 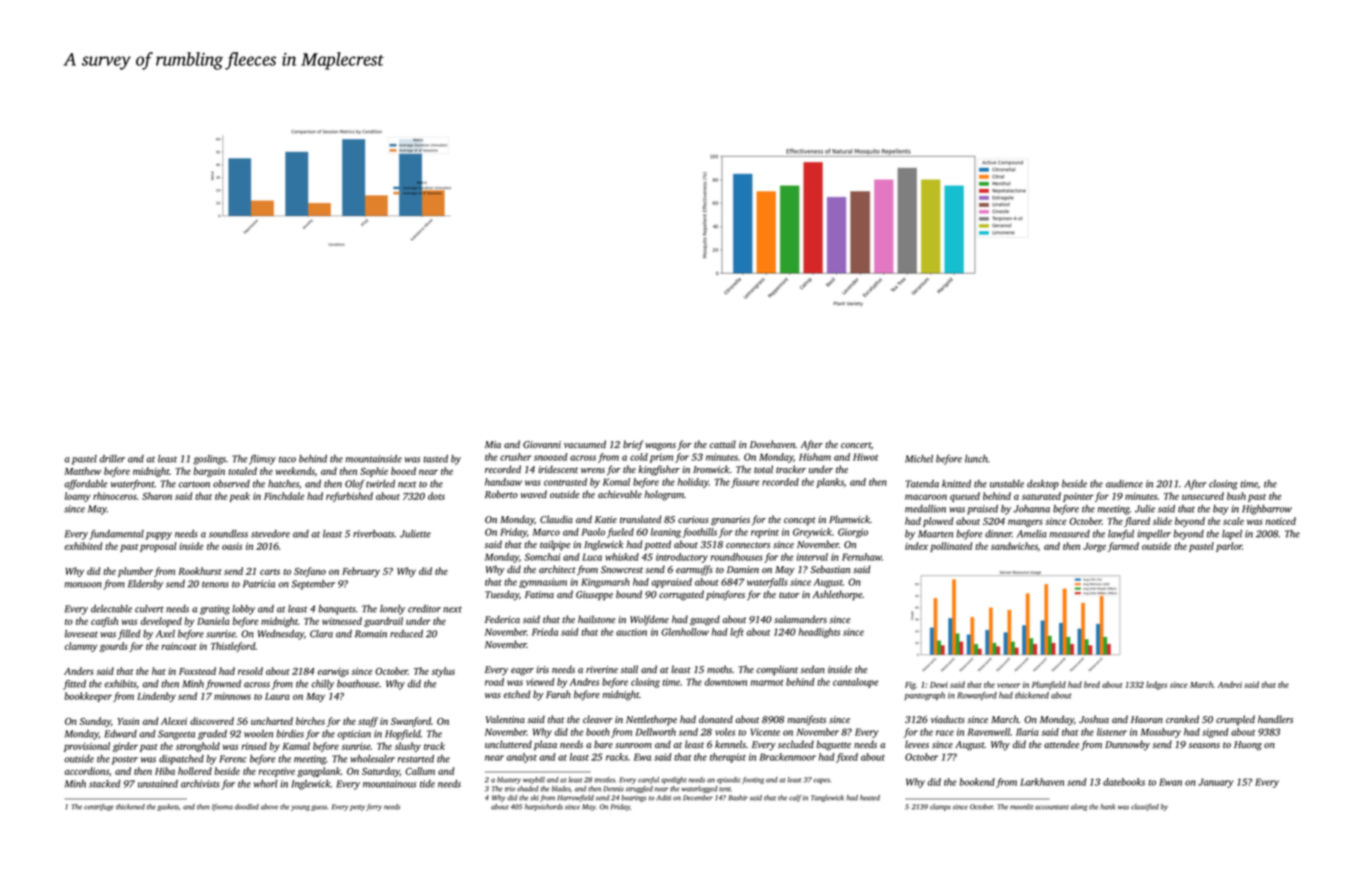 I want to click on Ashlethorpe, so click(x=837, y=595).
